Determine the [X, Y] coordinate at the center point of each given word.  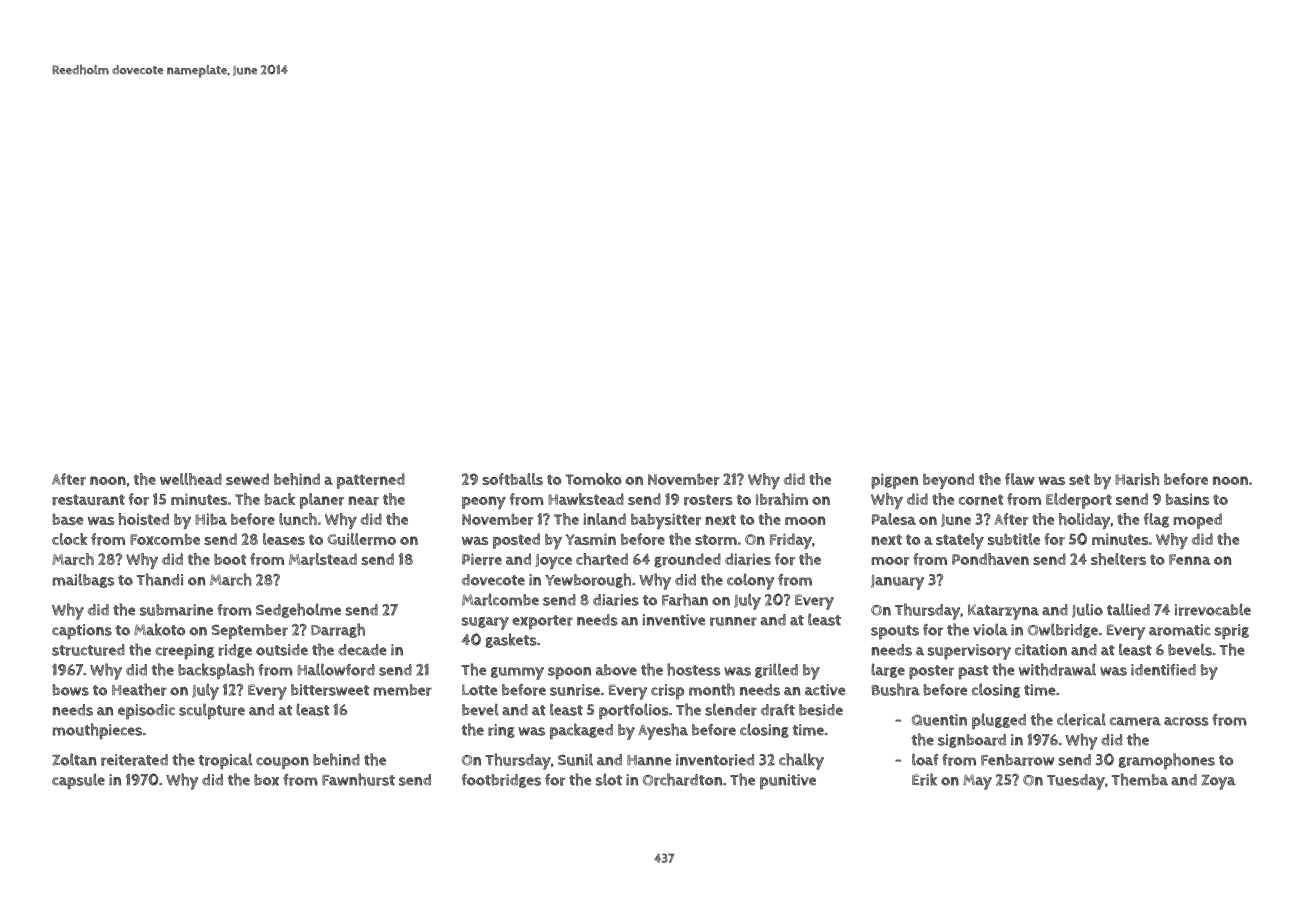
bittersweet [330, 690]
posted [516, 541]
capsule [78, 781]
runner [733, 621]
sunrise [575, 690]
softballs [512, 479]
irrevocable [1213, 609]
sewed [247, 479]
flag [1156, 520]
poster [931, 672]
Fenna [1190, 559]
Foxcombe [165, 539]
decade [362, 650]
